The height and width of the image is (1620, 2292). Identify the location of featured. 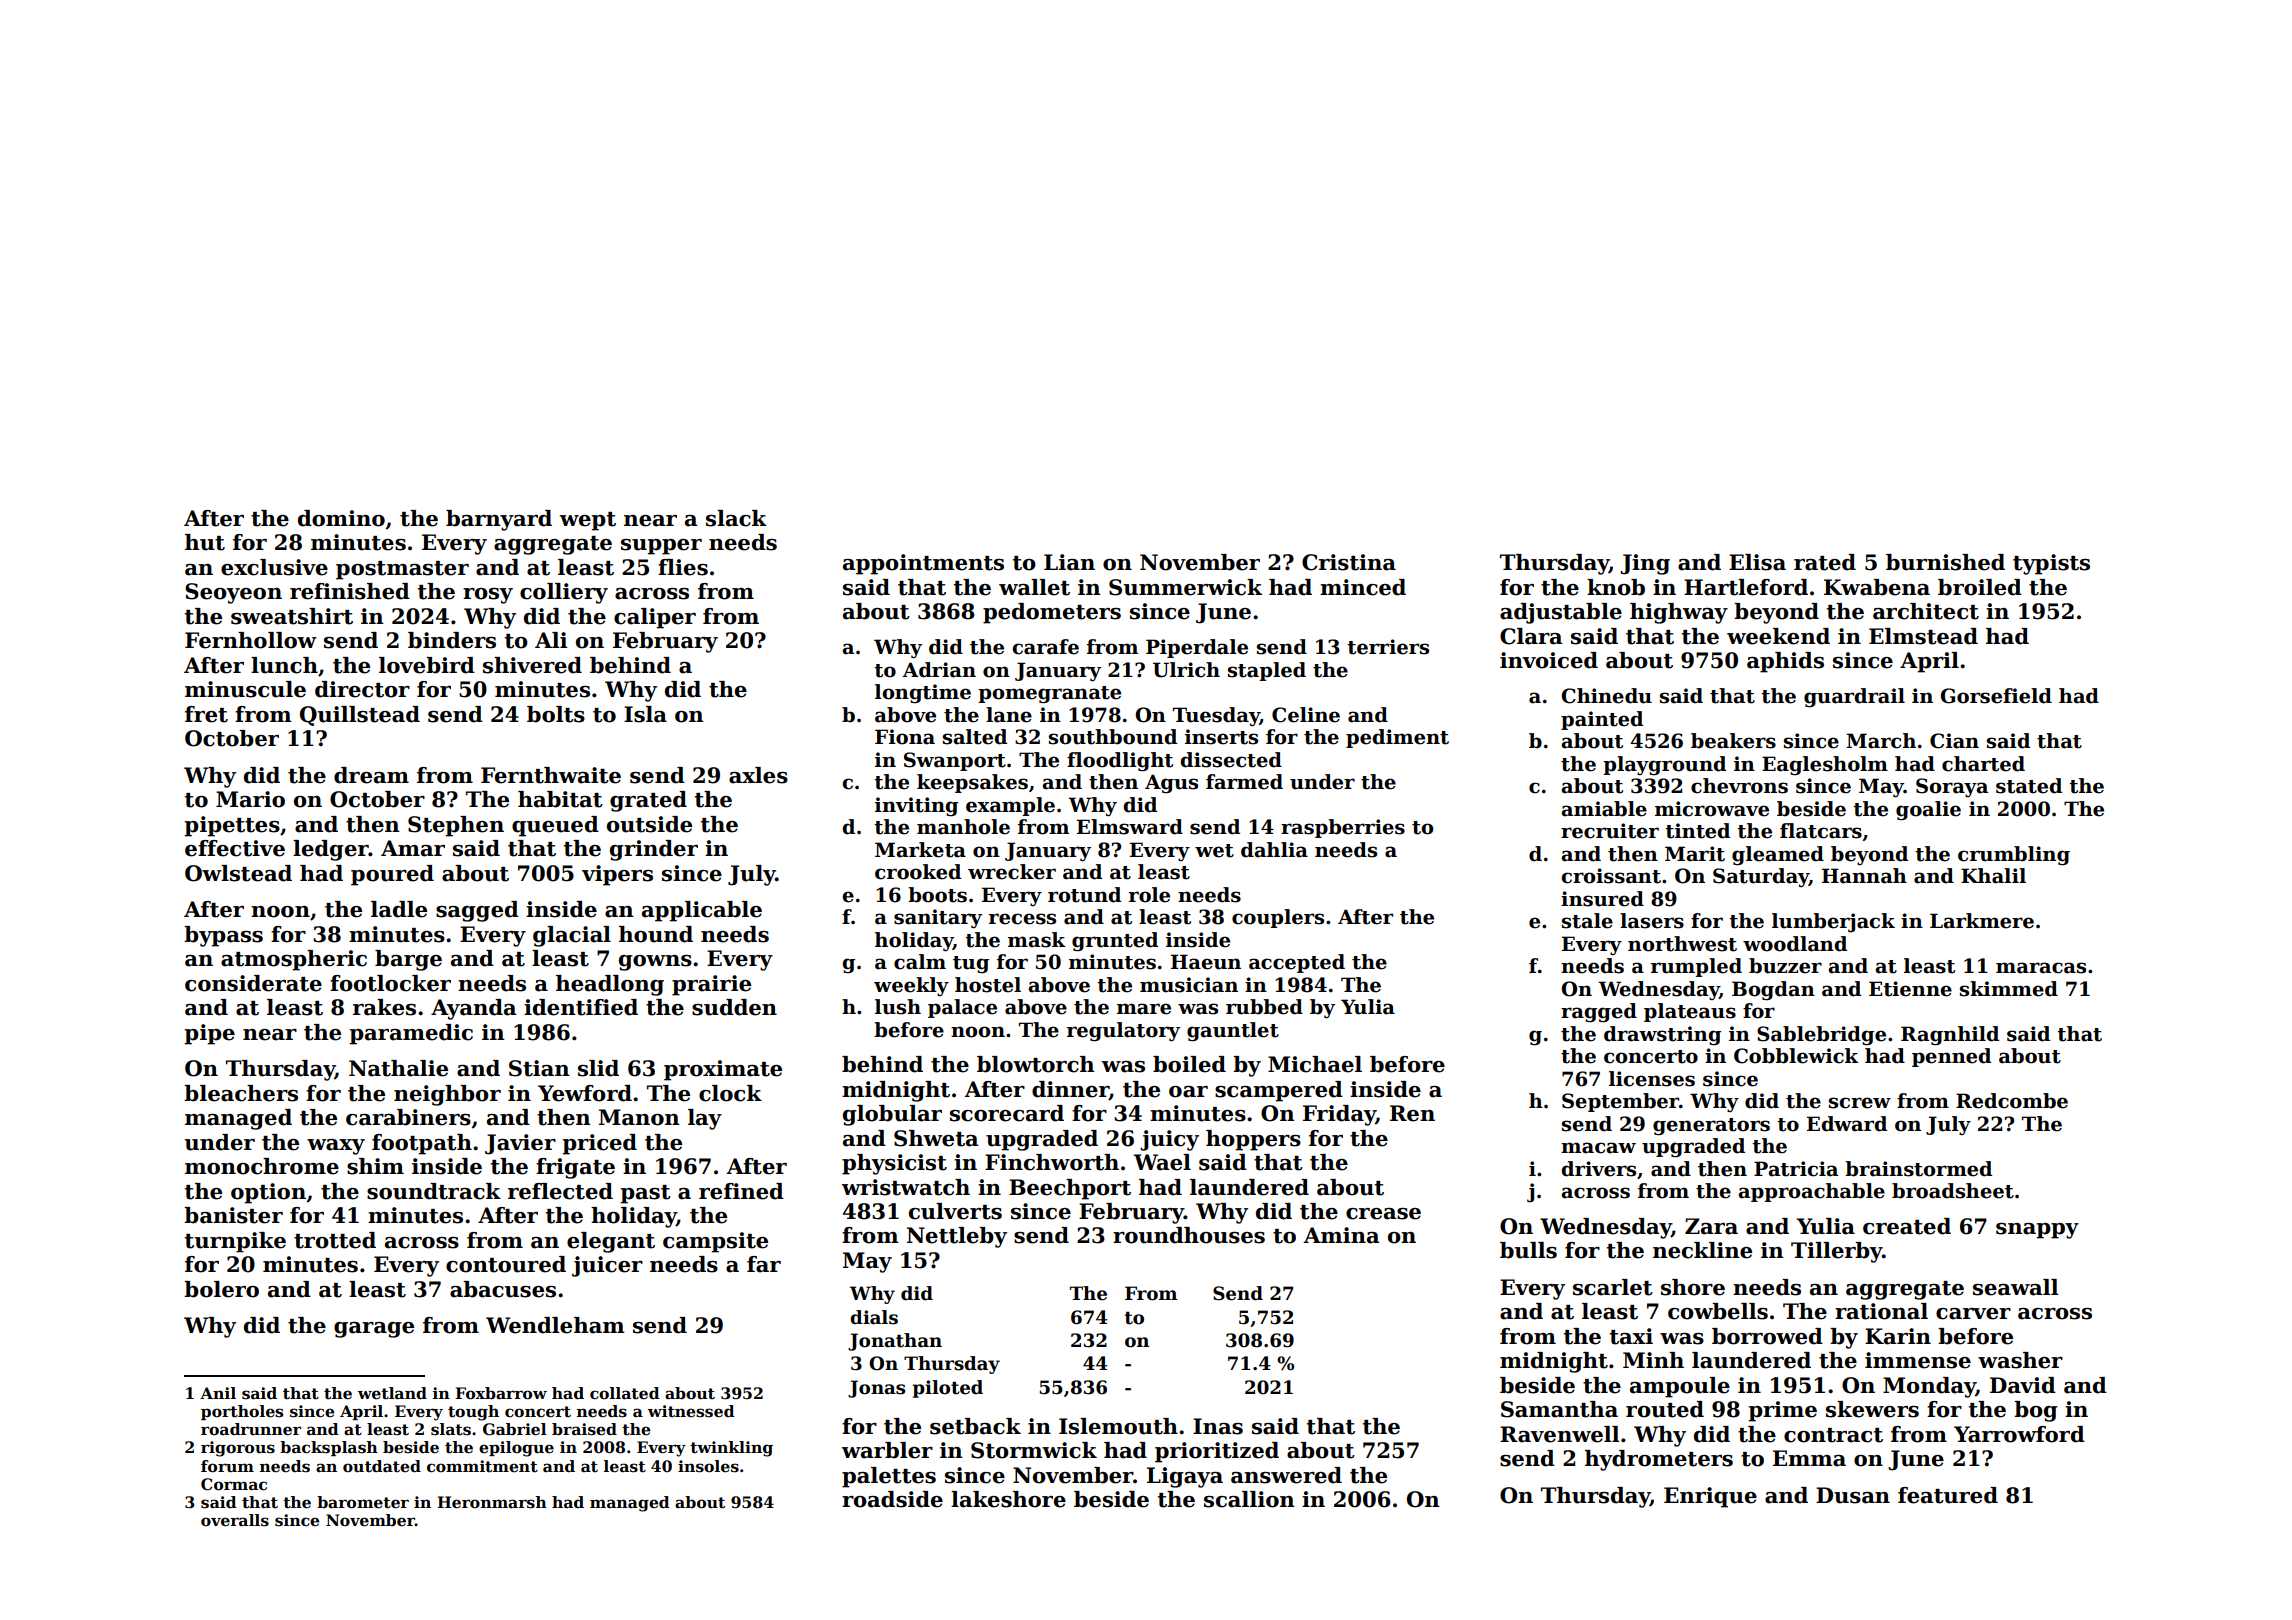
(1948, 1495).
